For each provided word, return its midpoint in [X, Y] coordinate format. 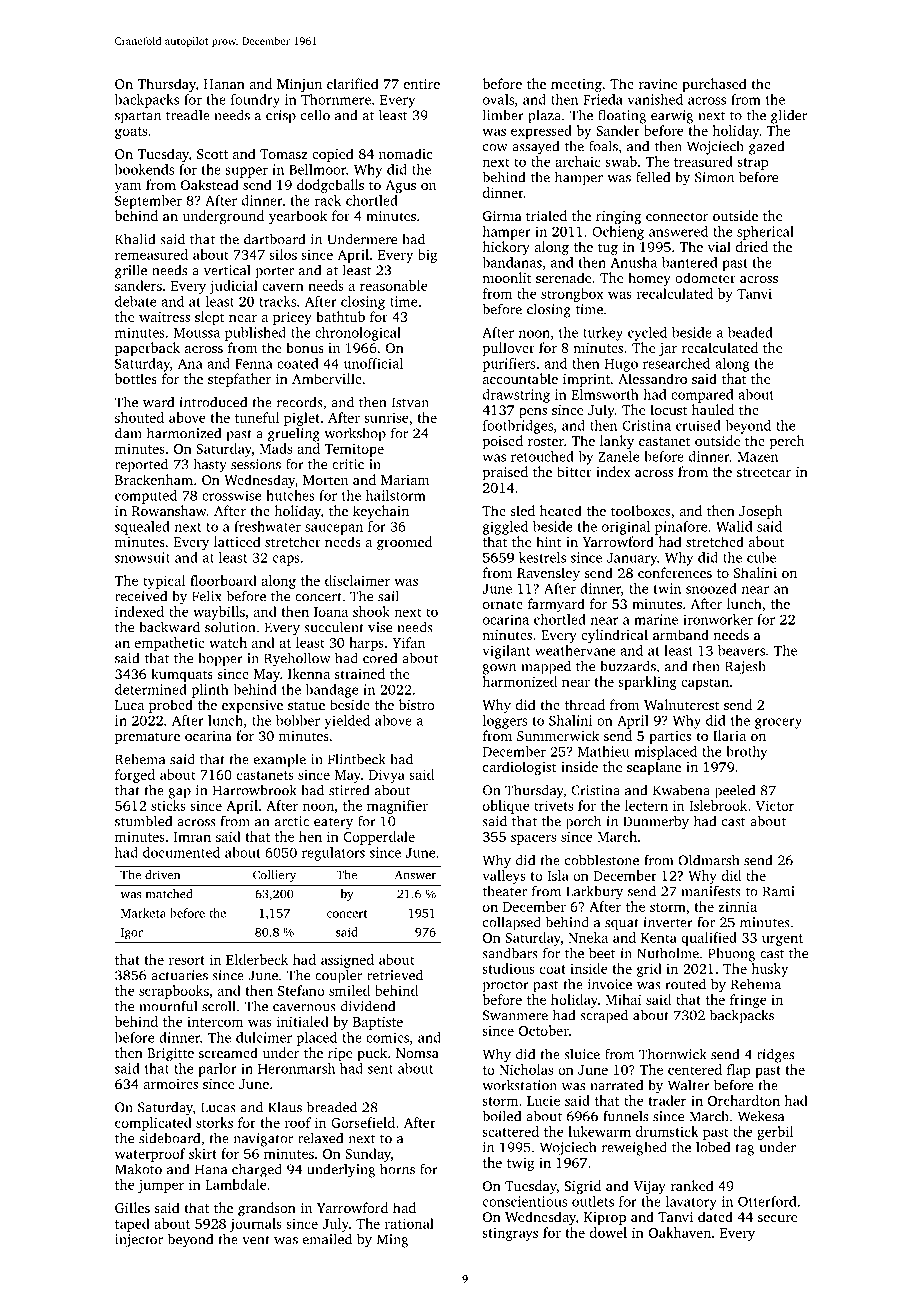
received [141, 596]
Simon [714, 177]
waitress [164, 317]
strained [359, 673]
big [427, 256]
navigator [263, 1140]
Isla [558, 875]
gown [499, 669]
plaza [544, 116]
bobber [298, 720]
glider [789, 116]
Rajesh [745, 668]
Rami [778, 891]
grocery [778, 723]
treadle [188, 115]
